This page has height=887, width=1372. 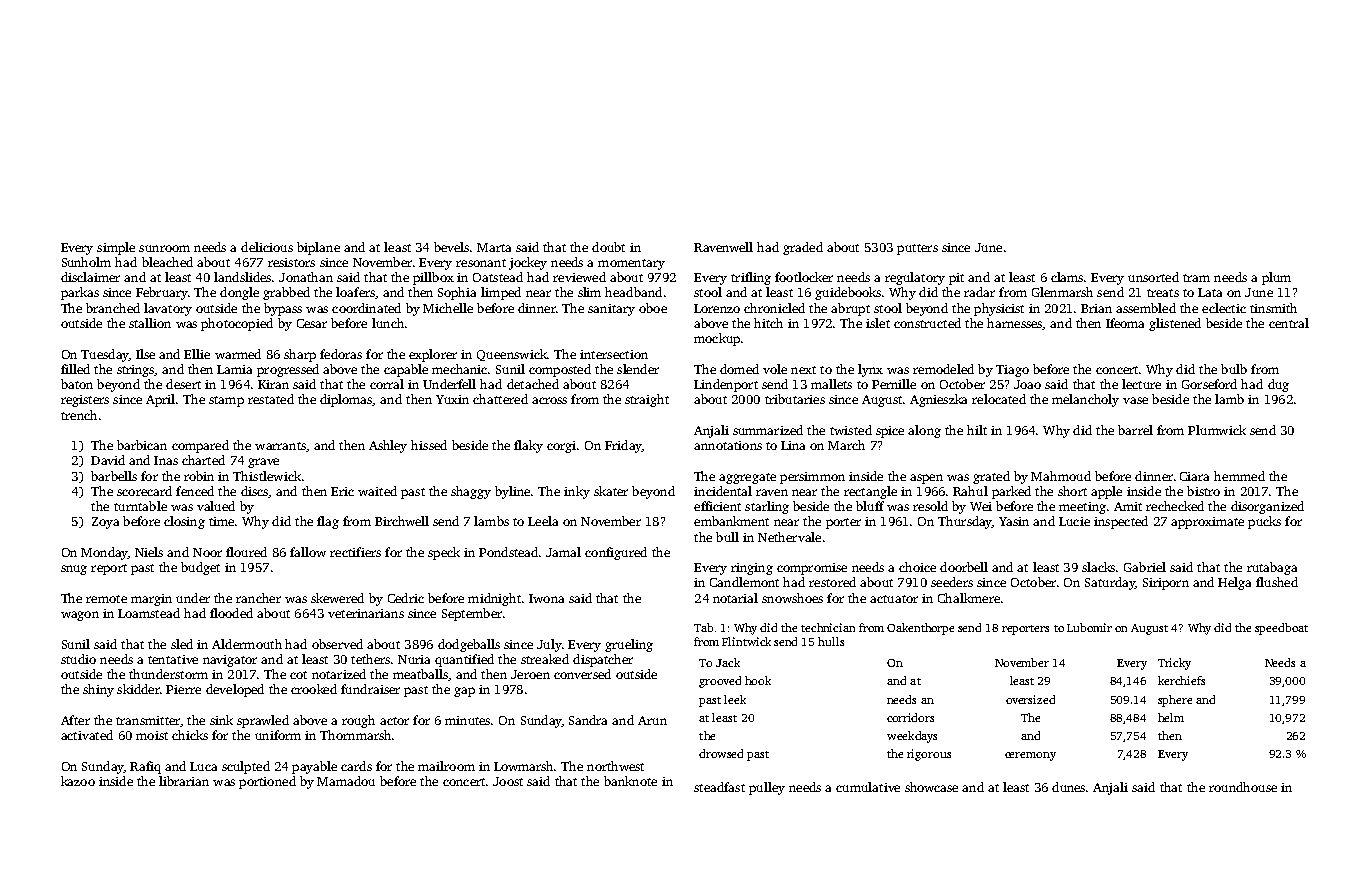 What do you see at coordinates (964, 567) in the page?
I see `doorbell` at bounding box center [964, 567].
